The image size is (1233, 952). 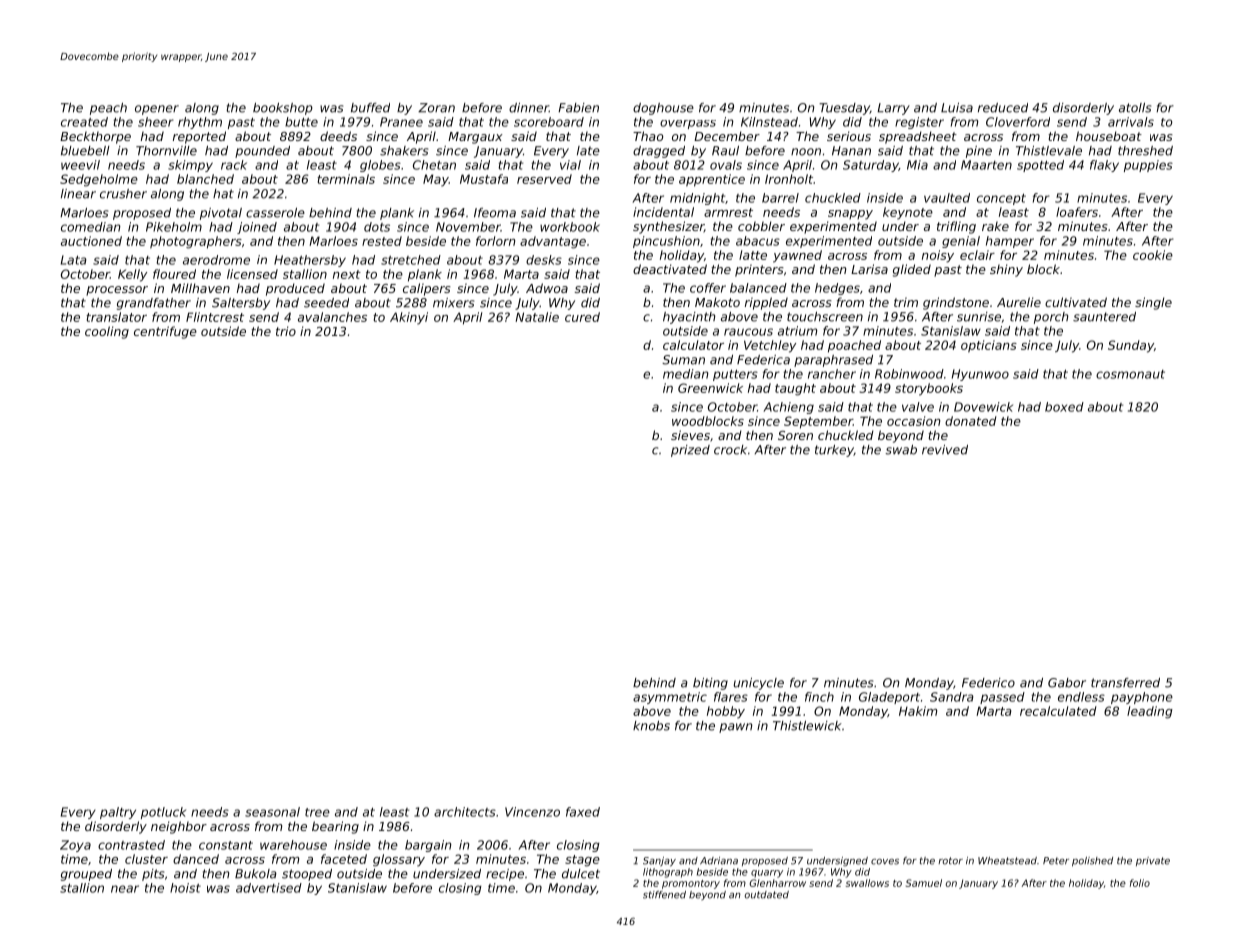 What do you see at coordinates (547, 288) in the screenshot?
I see `Adwoa` at bounding box center [547, 288].
